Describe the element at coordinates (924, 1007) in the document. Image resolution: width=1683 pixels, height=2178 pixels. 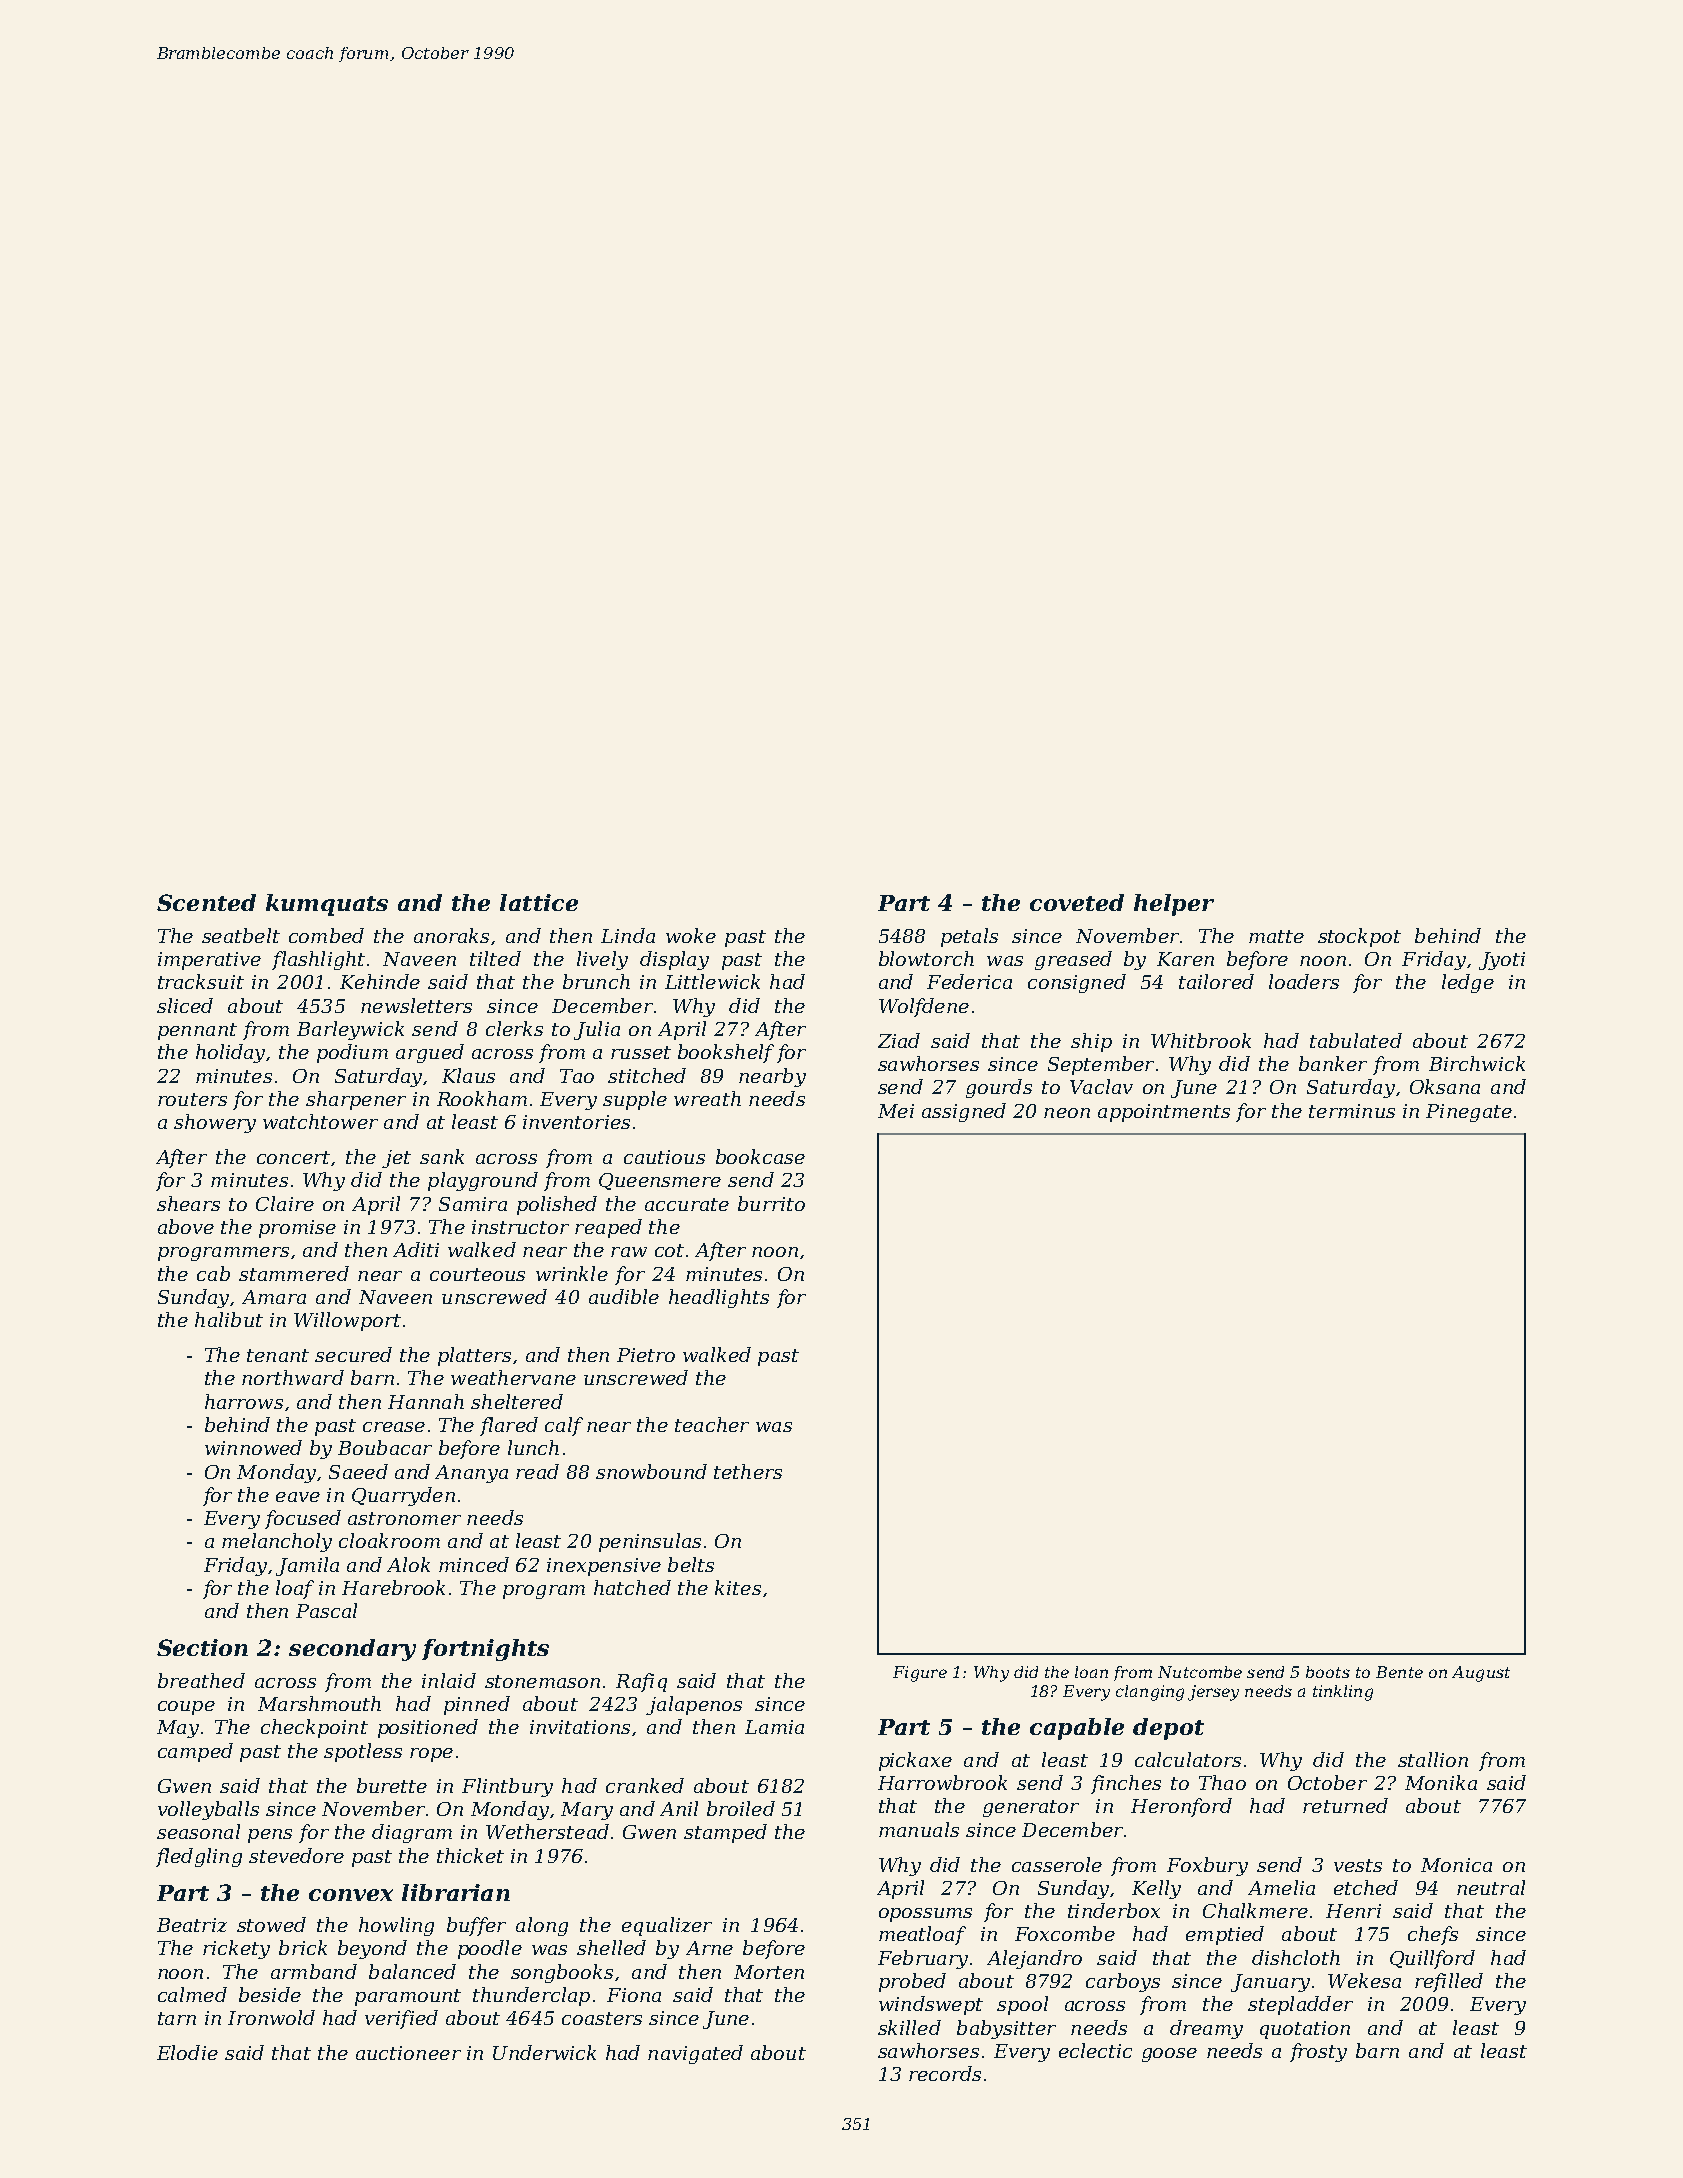
I see `Wolfdene` at that location.
